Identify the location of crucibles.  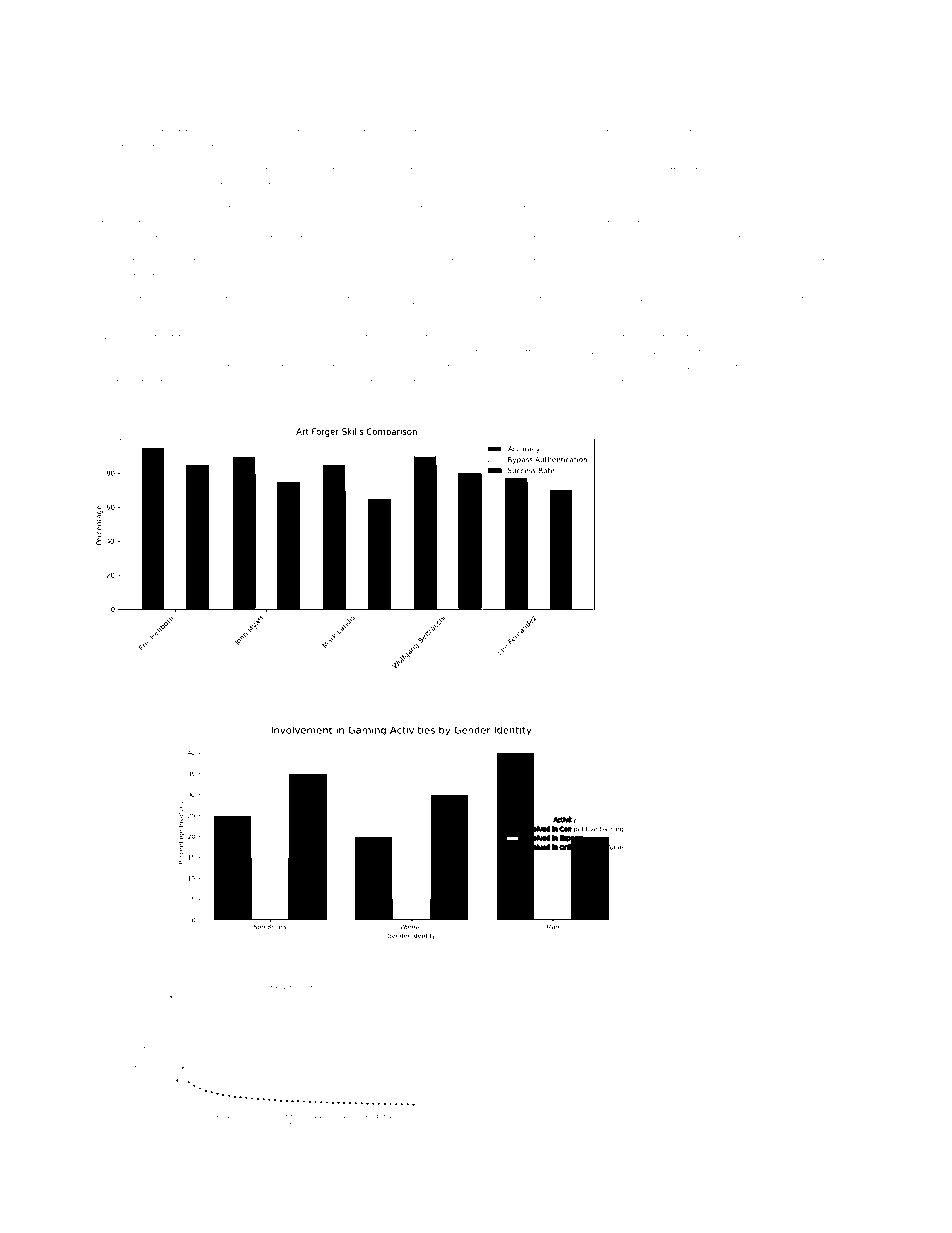
(238, 692).
